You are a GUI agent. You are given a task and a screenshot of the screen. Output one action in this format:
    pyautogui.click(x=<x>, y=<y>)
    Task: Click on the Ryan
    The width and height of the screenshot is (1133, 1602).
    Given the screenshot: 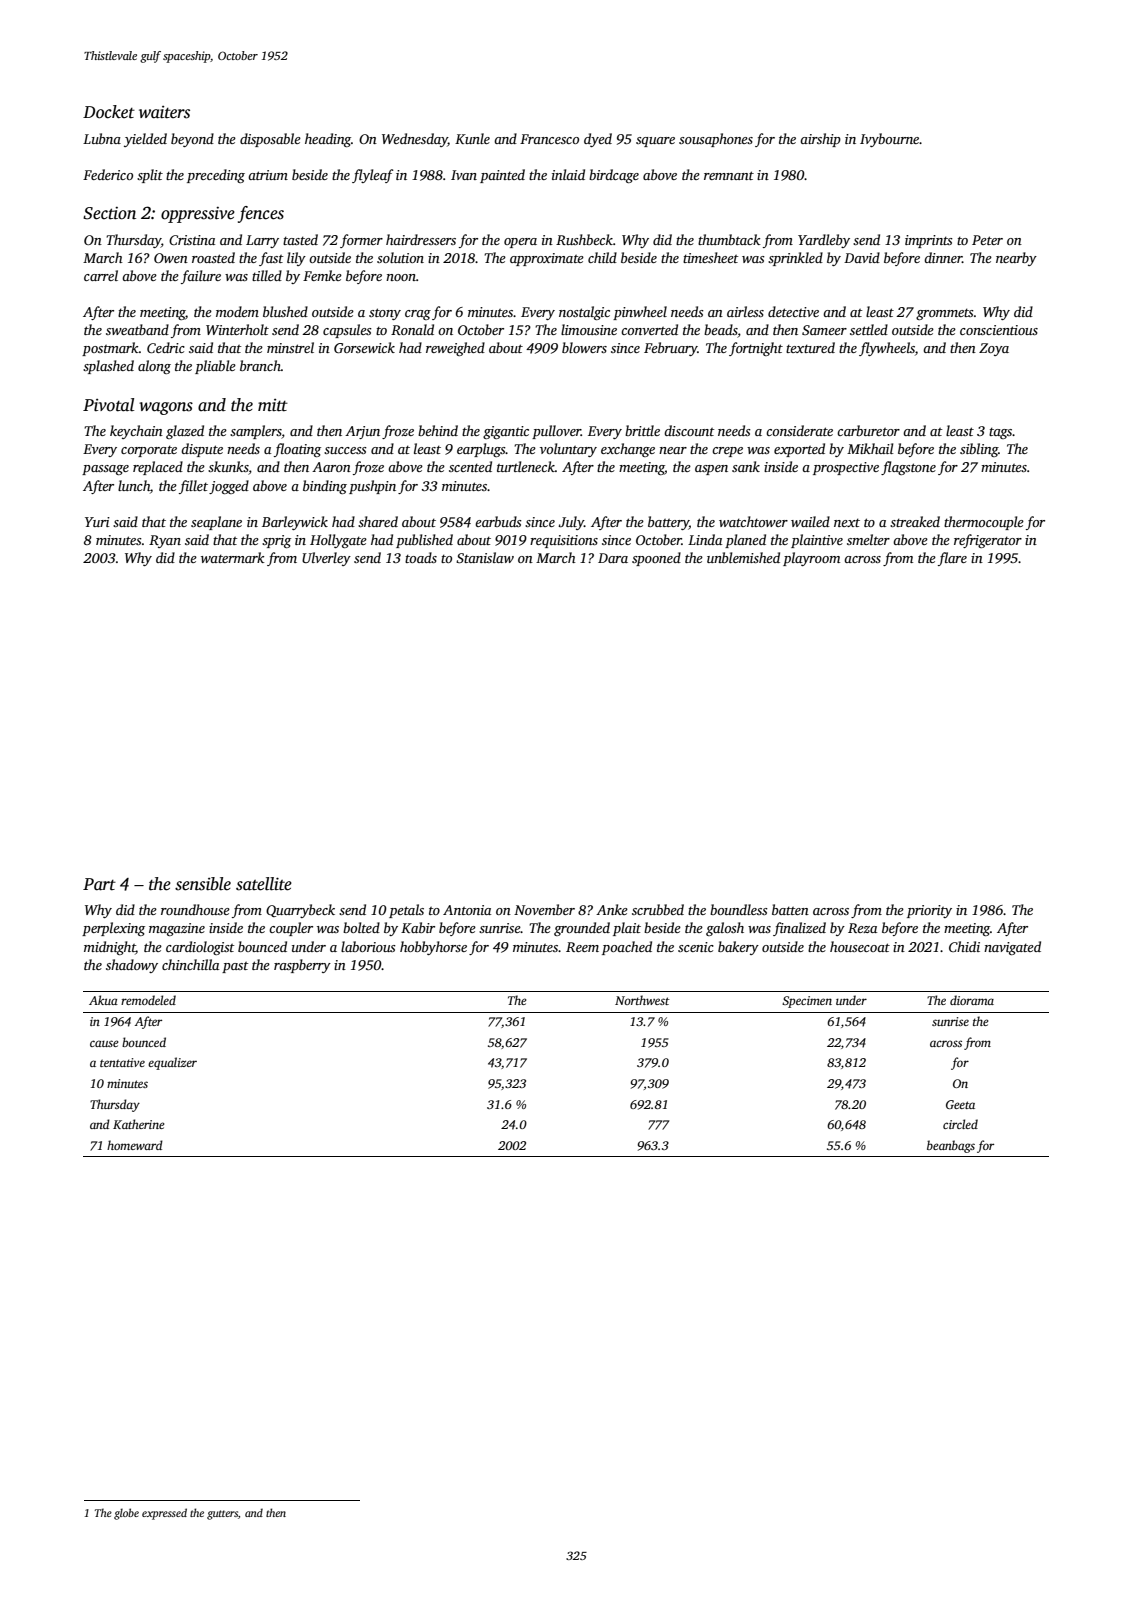 What is the action you would take?
    pyautogui.click(x=165, y=541)
